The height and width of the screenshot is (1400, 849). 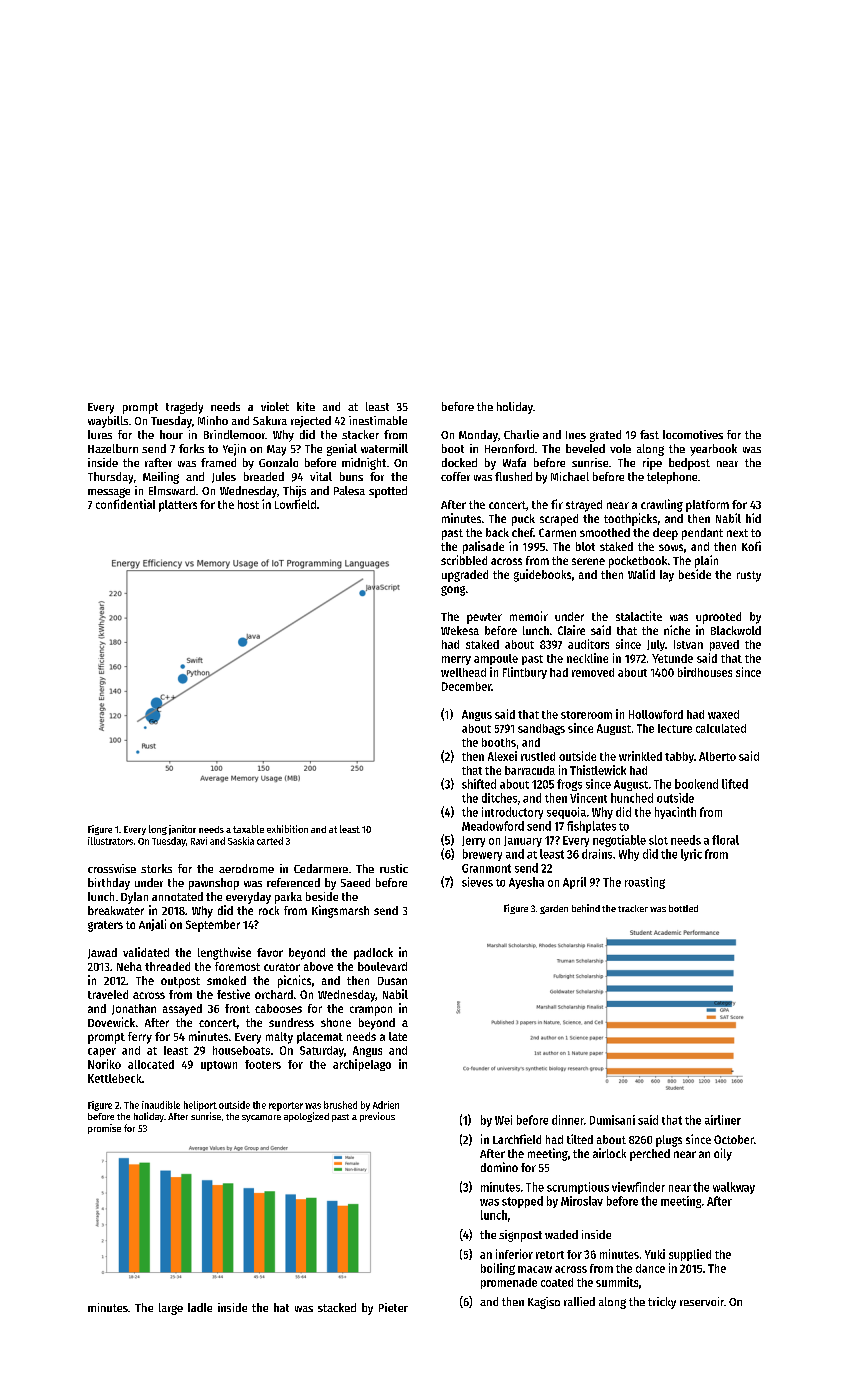 What do you see at coordinates (499, 1167) in the screenshot?
I see `domino` at bounding box center [499, 1167].
